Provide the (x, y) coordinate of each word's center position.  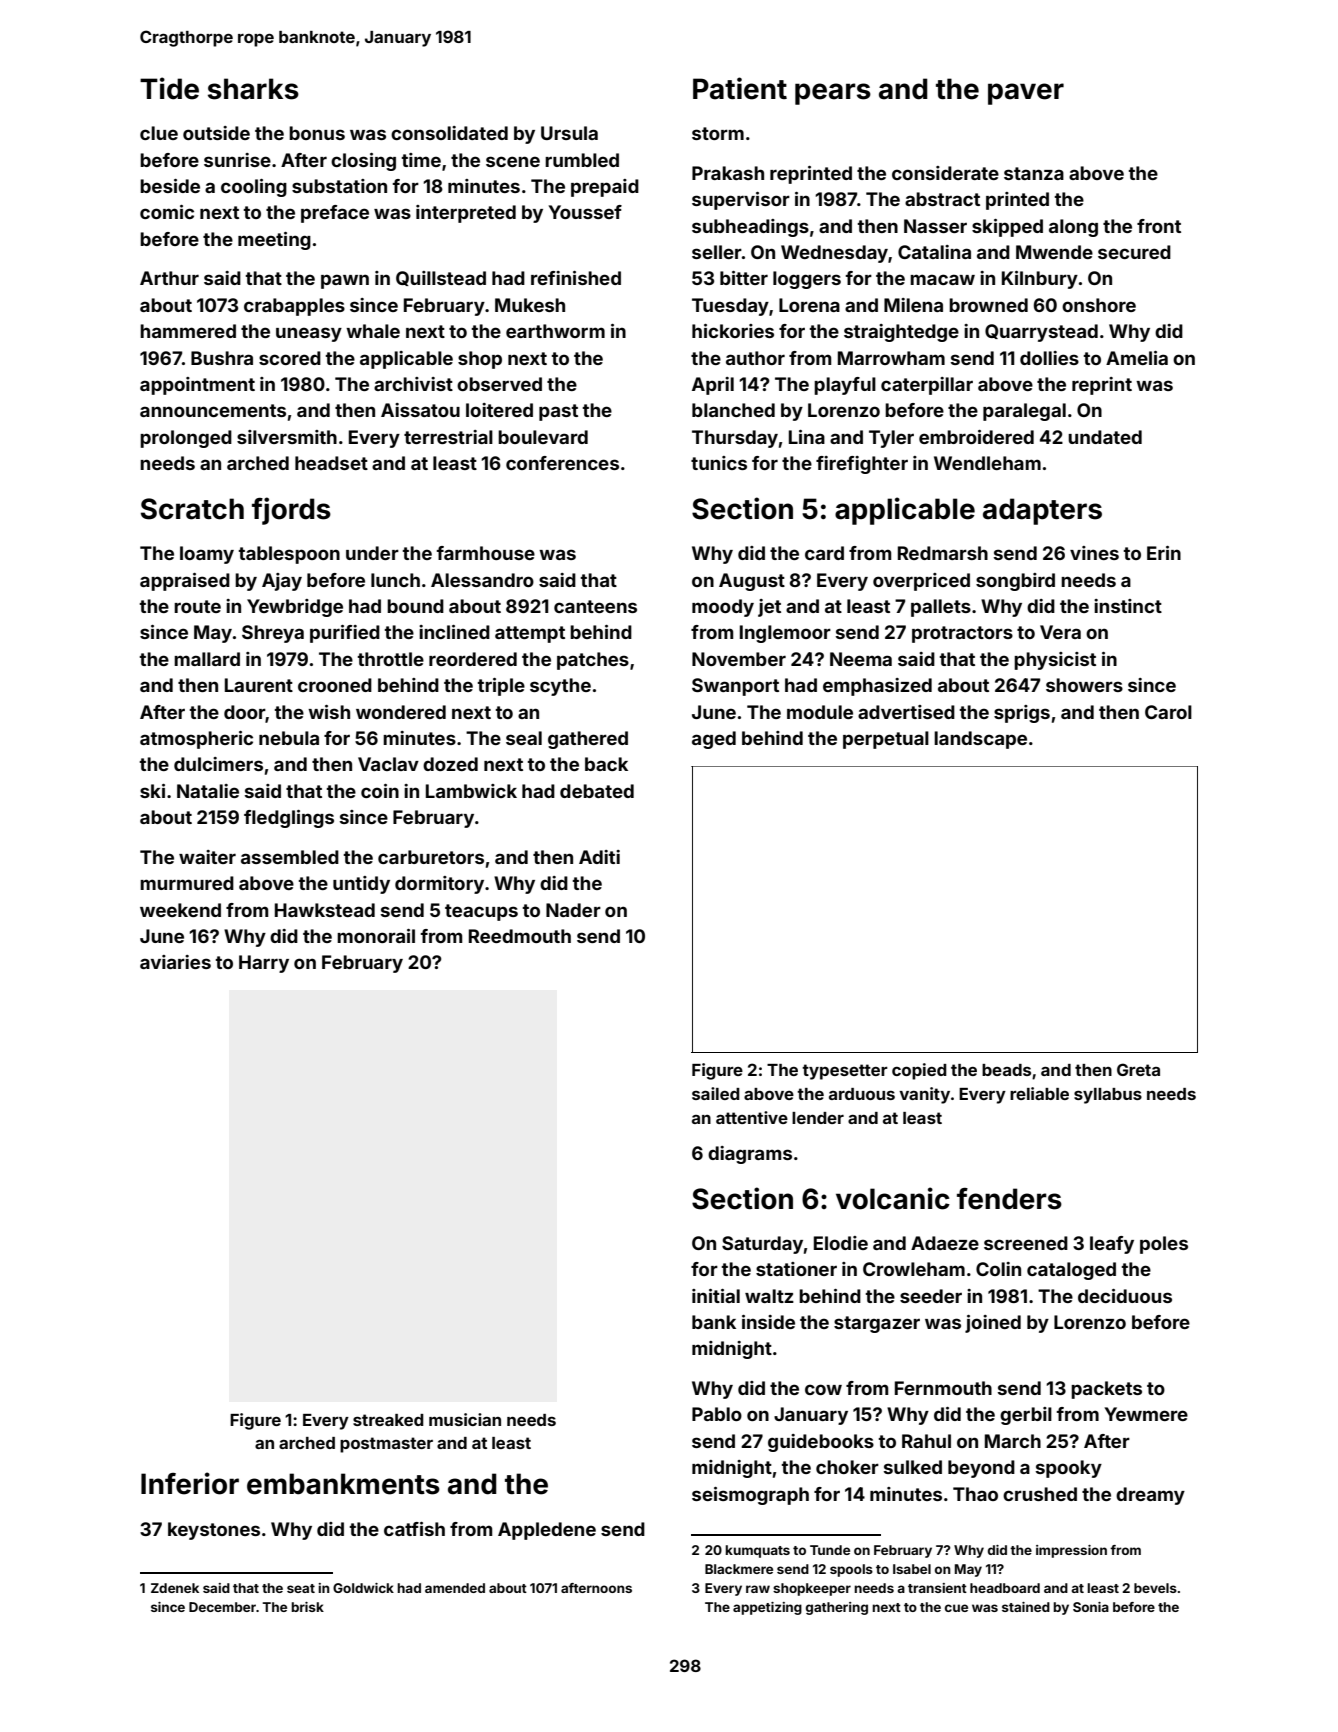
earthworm (555, 331)
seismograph (750, 1496)
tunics (719, 463)
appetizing (767, 1608)
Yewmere (1146, 1414)
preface (335, 214)
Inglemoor (785, 634)
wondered (401, 712)
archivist (413, 384)
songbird (1015, 582)
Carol (1168, 712)
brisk (307, 1607)
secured (1134, 252)
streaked (388, 1420)
